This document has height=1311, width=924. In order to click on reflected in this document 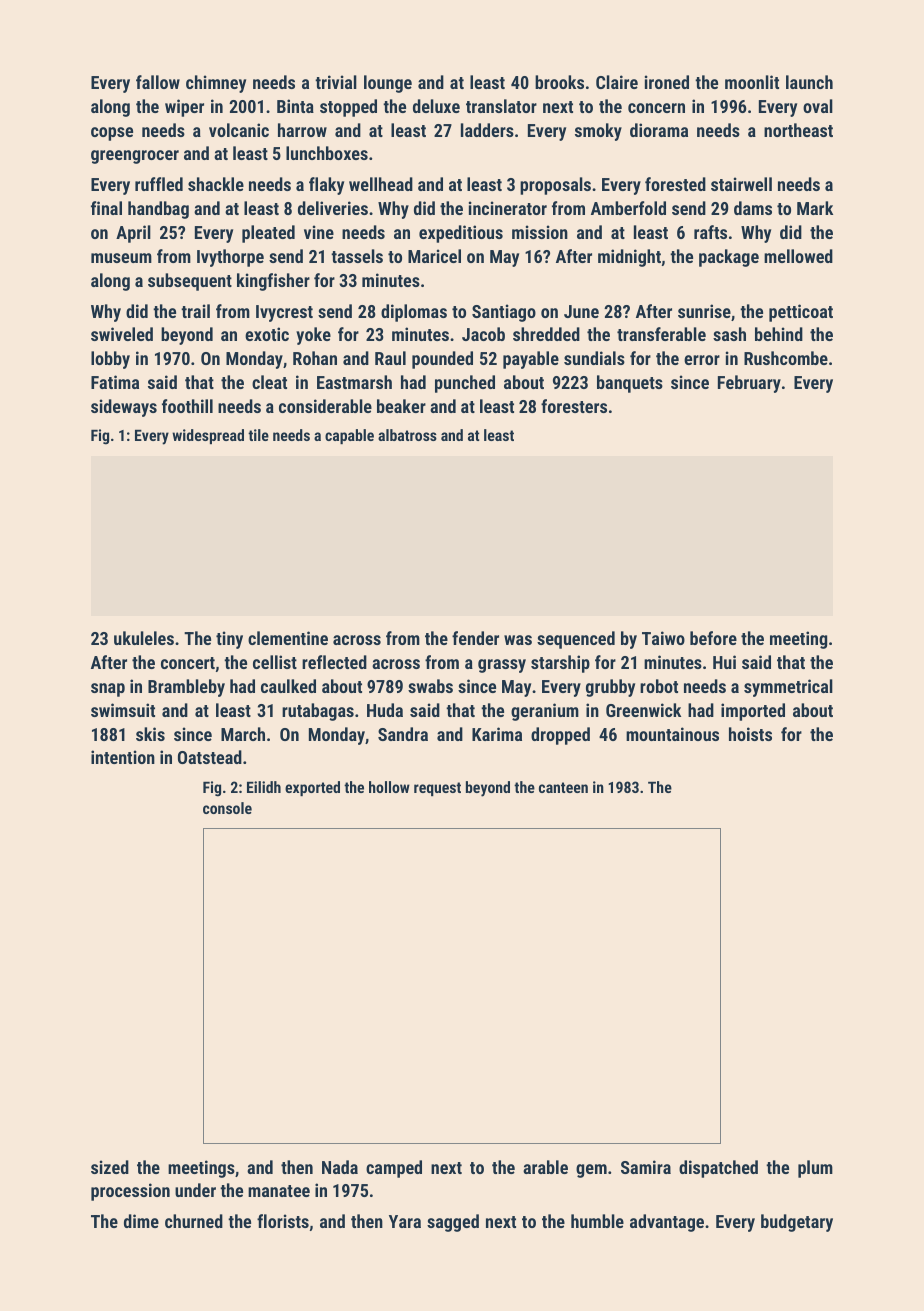, I will do `click(334, 662)`.
